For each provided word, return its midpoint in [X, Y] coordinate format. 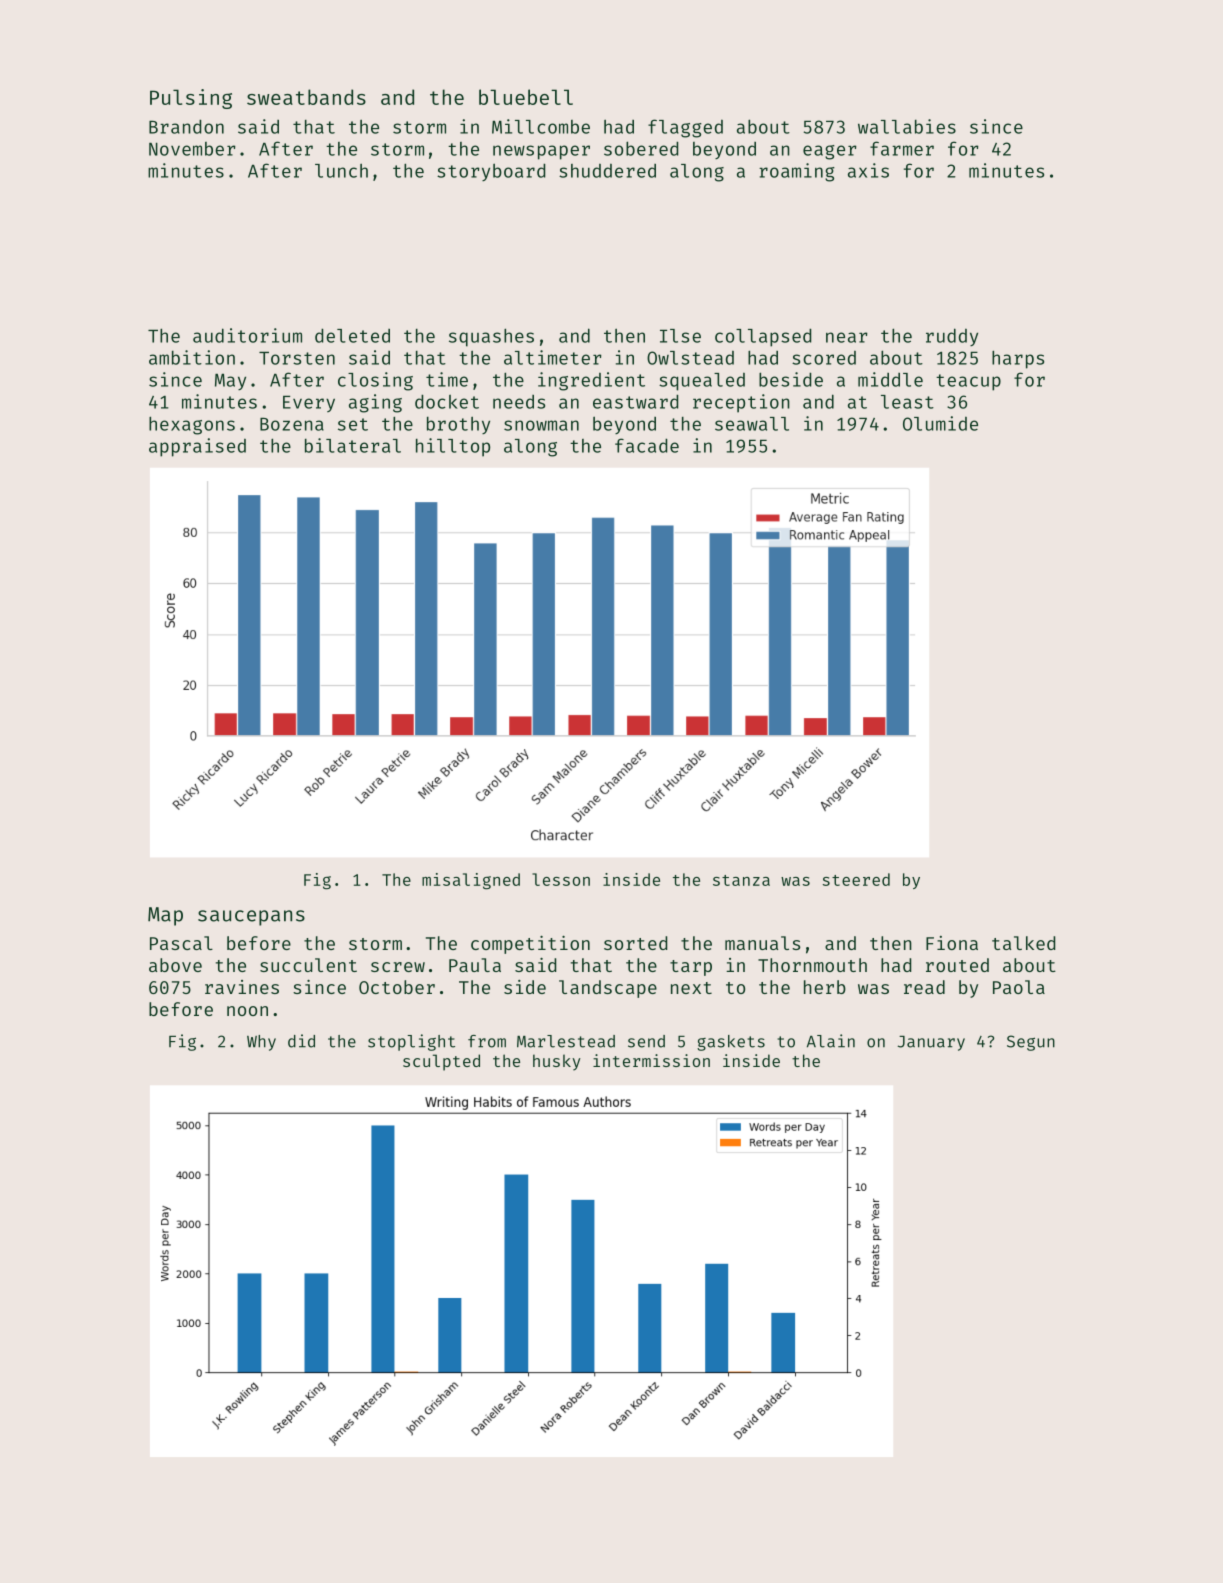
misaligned [471, 881]
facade [647, 445]
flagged [685, 128]
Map [165, 916]
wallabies [907, 126]
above [175, 965]
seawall [752, 424]
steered [856, 879]
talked [1023, 943]
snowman [541, 425]
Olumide [940, 423]
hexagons [192, 426]
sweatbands [306, 97]
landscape [608, 989]
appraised [197, 447]
